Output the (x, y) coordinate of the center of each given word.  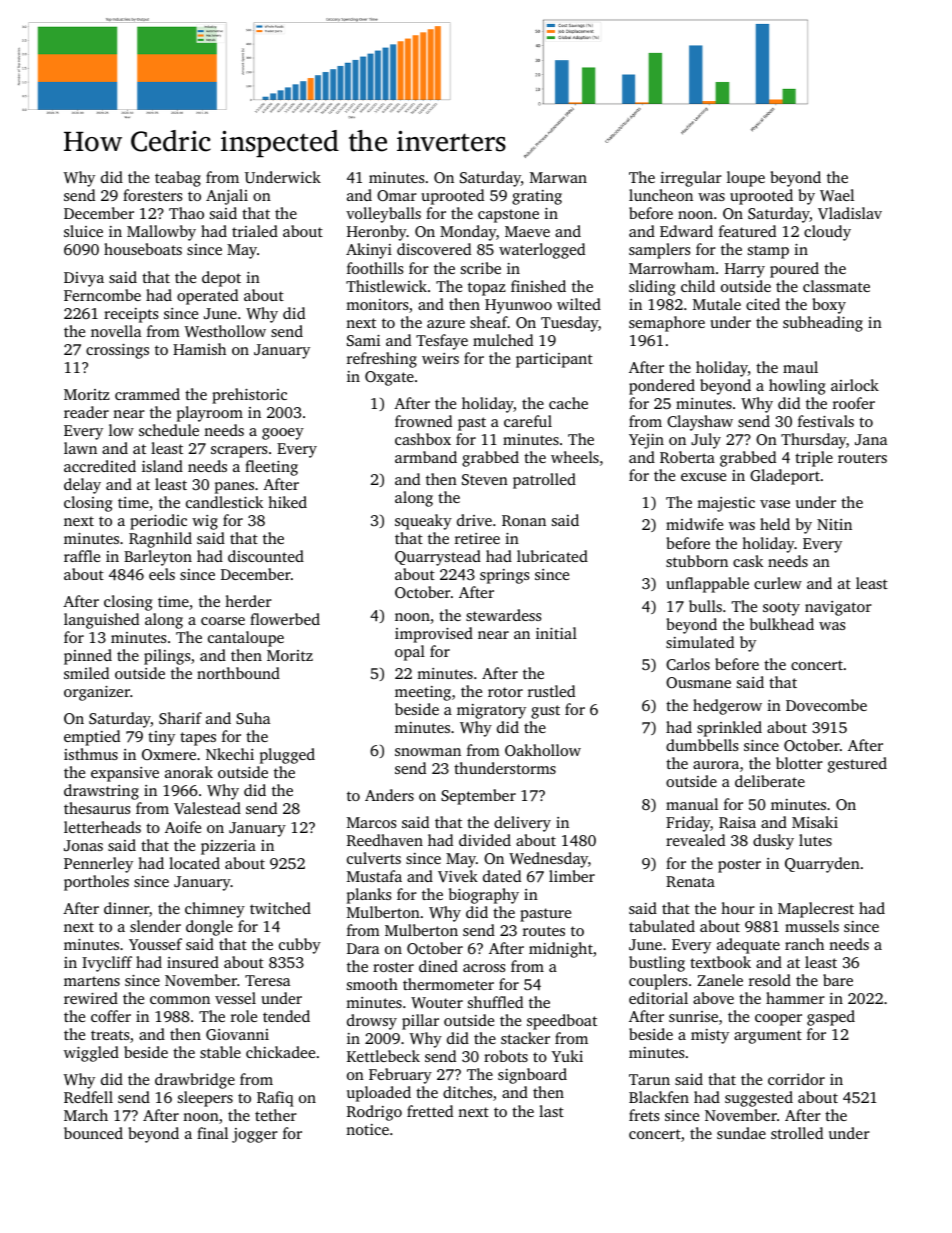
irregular (691, 179)
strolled (797, 1133)
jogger (255, 1135)
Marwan (558, 177)
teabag (178, 179)
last (551, 1111)
